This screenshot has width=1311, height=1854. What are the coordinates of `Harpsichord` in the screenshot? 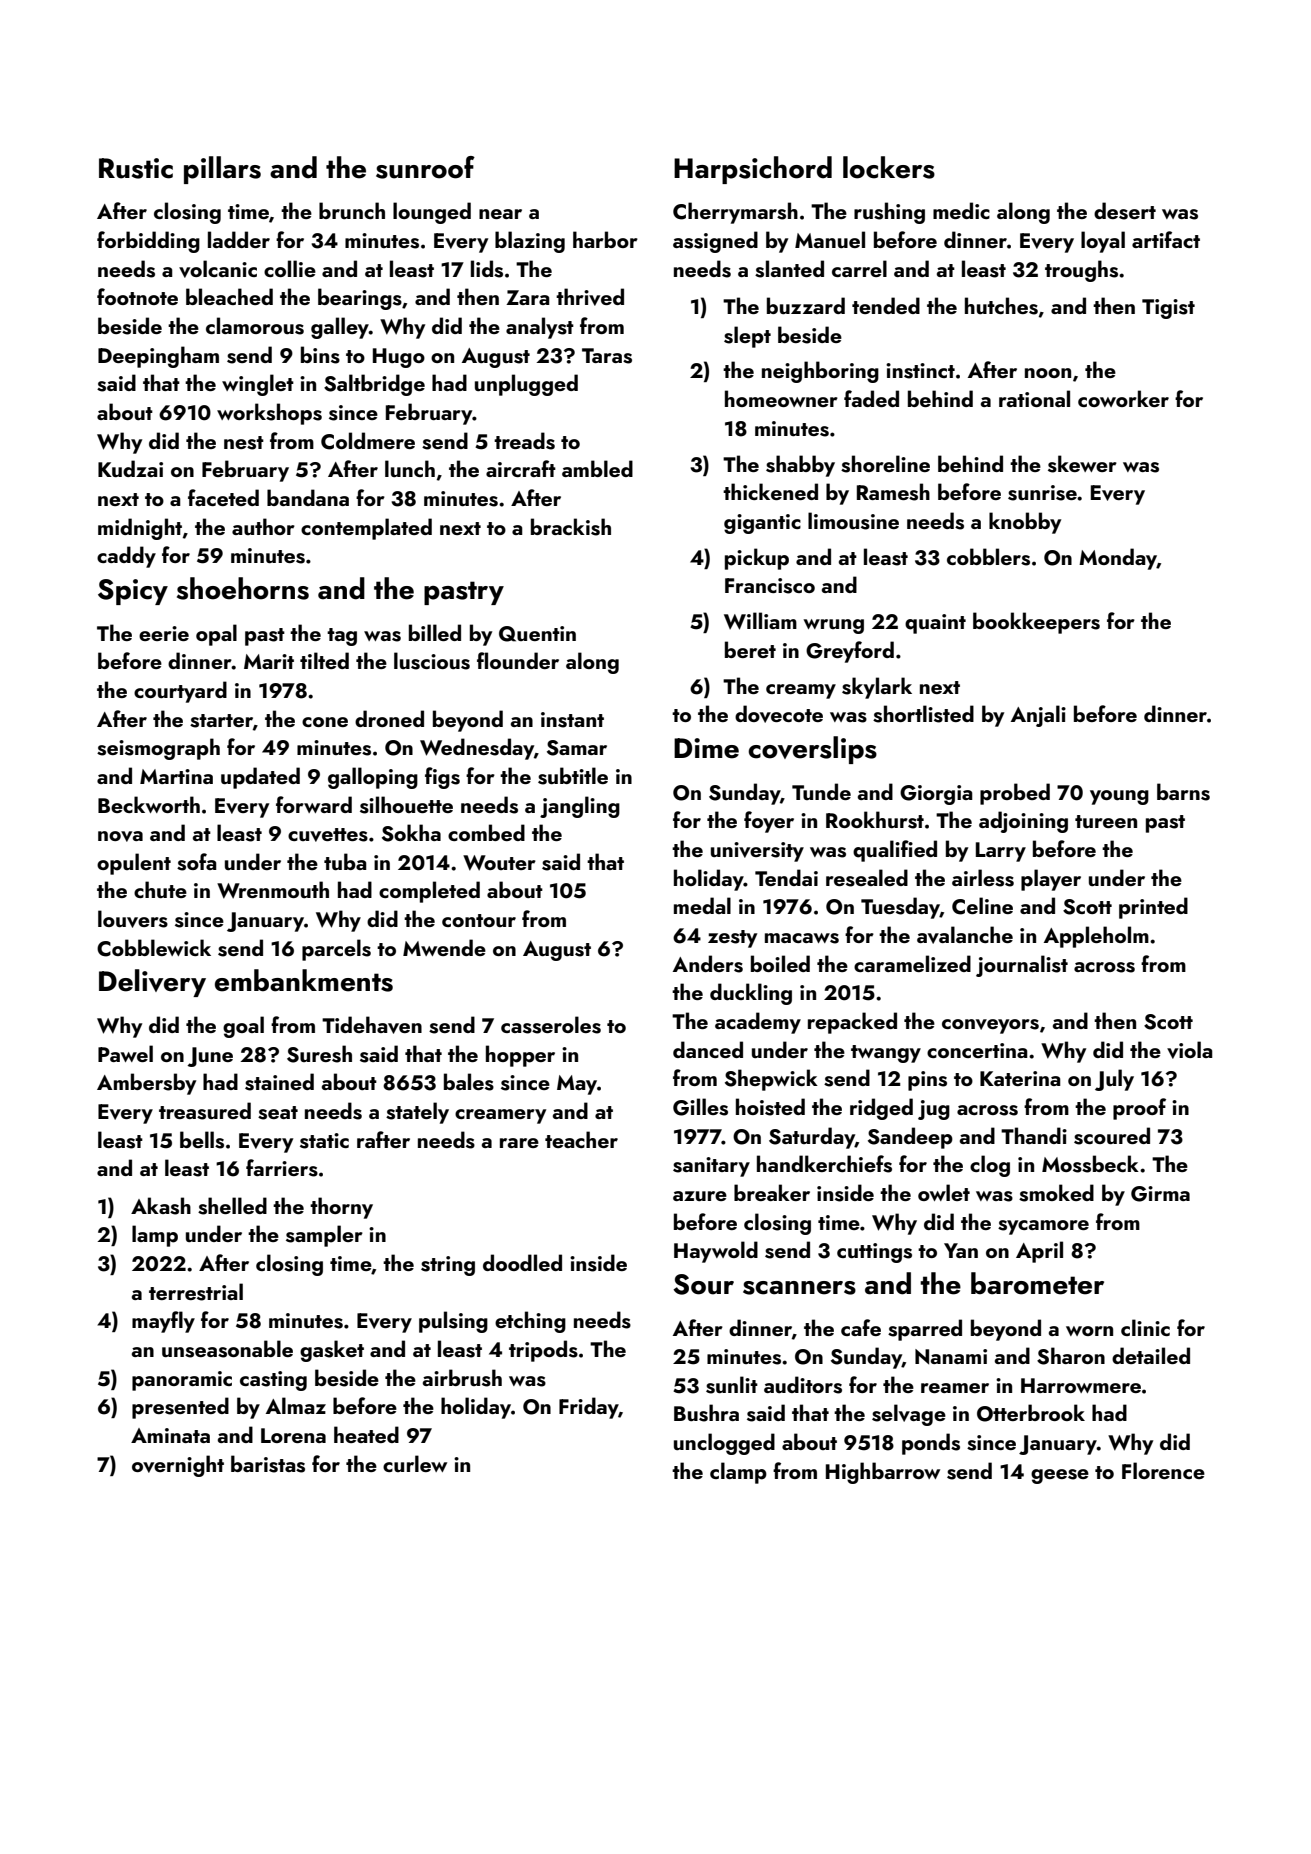 It's located at (753, 170).
